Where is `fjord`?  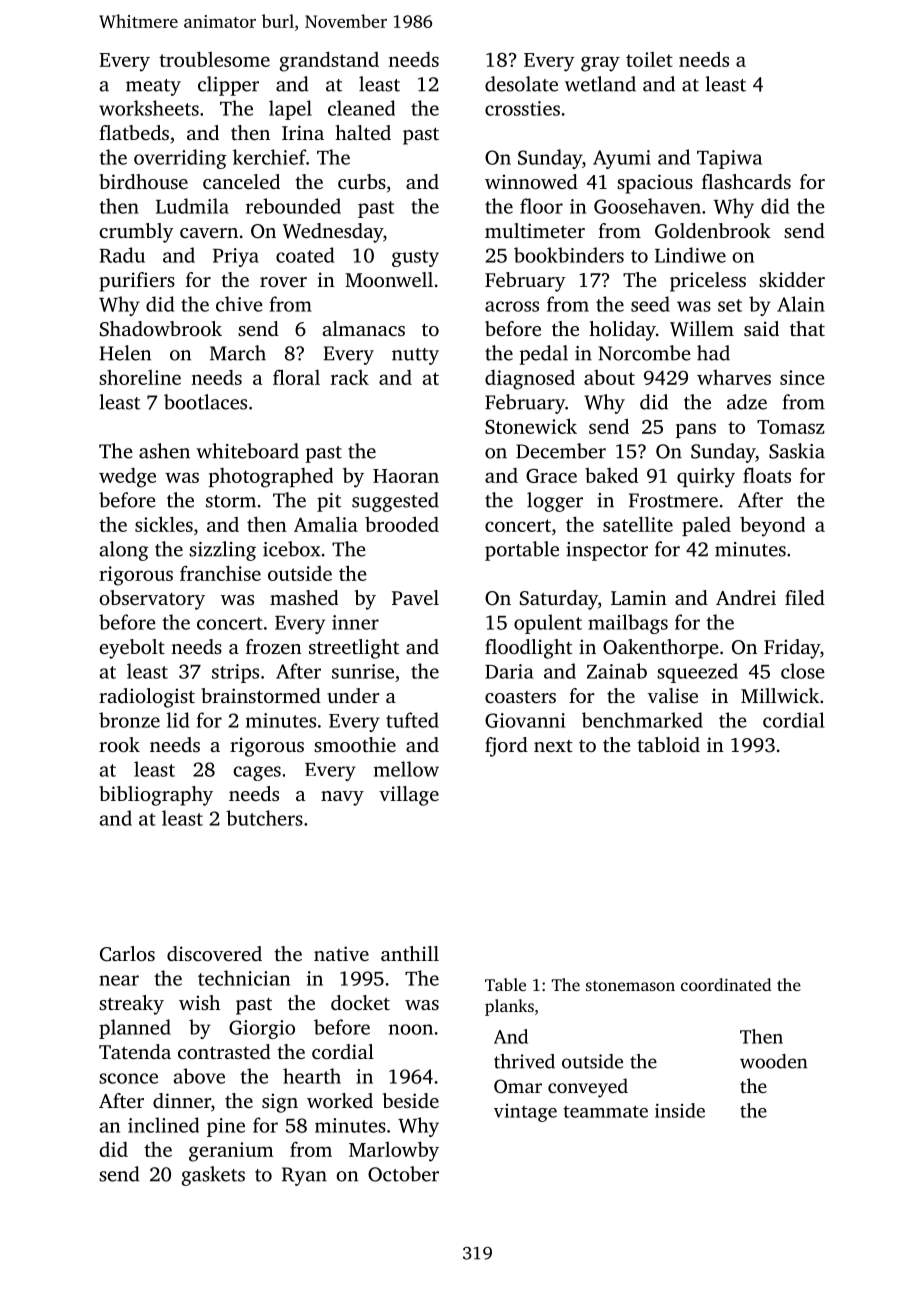 fjord is located at coordinates (506, 747).
